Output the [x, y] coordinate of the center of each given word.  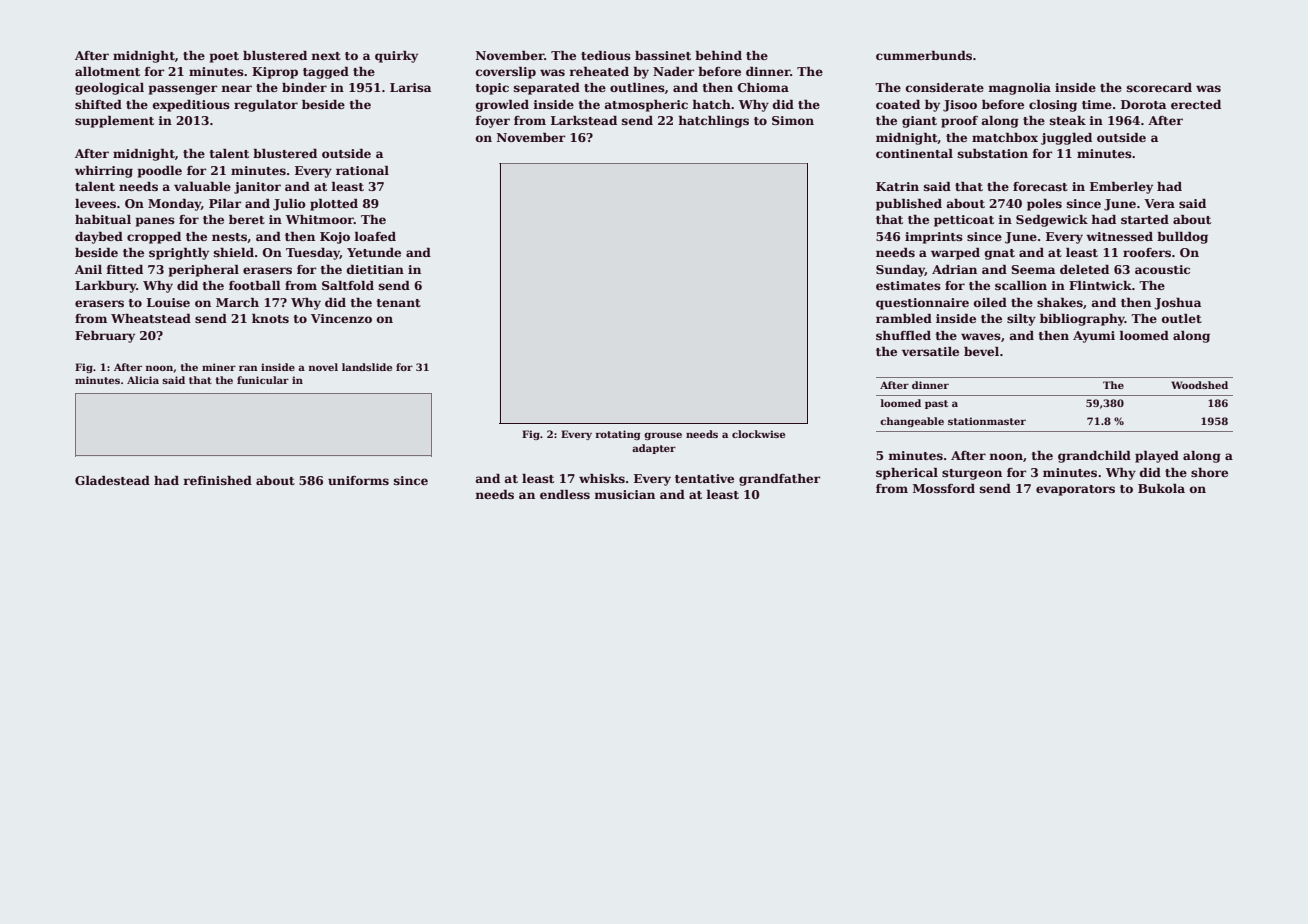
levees [95, 203]
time [1097, 104]
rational [362, 170]
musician [624, 494]
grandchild [1094, 457]
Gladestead [112, 480]
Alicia [143, 380]
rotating [618, 435]
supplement [114, 122]
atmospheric [646, 106]
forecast [1040, 186]
